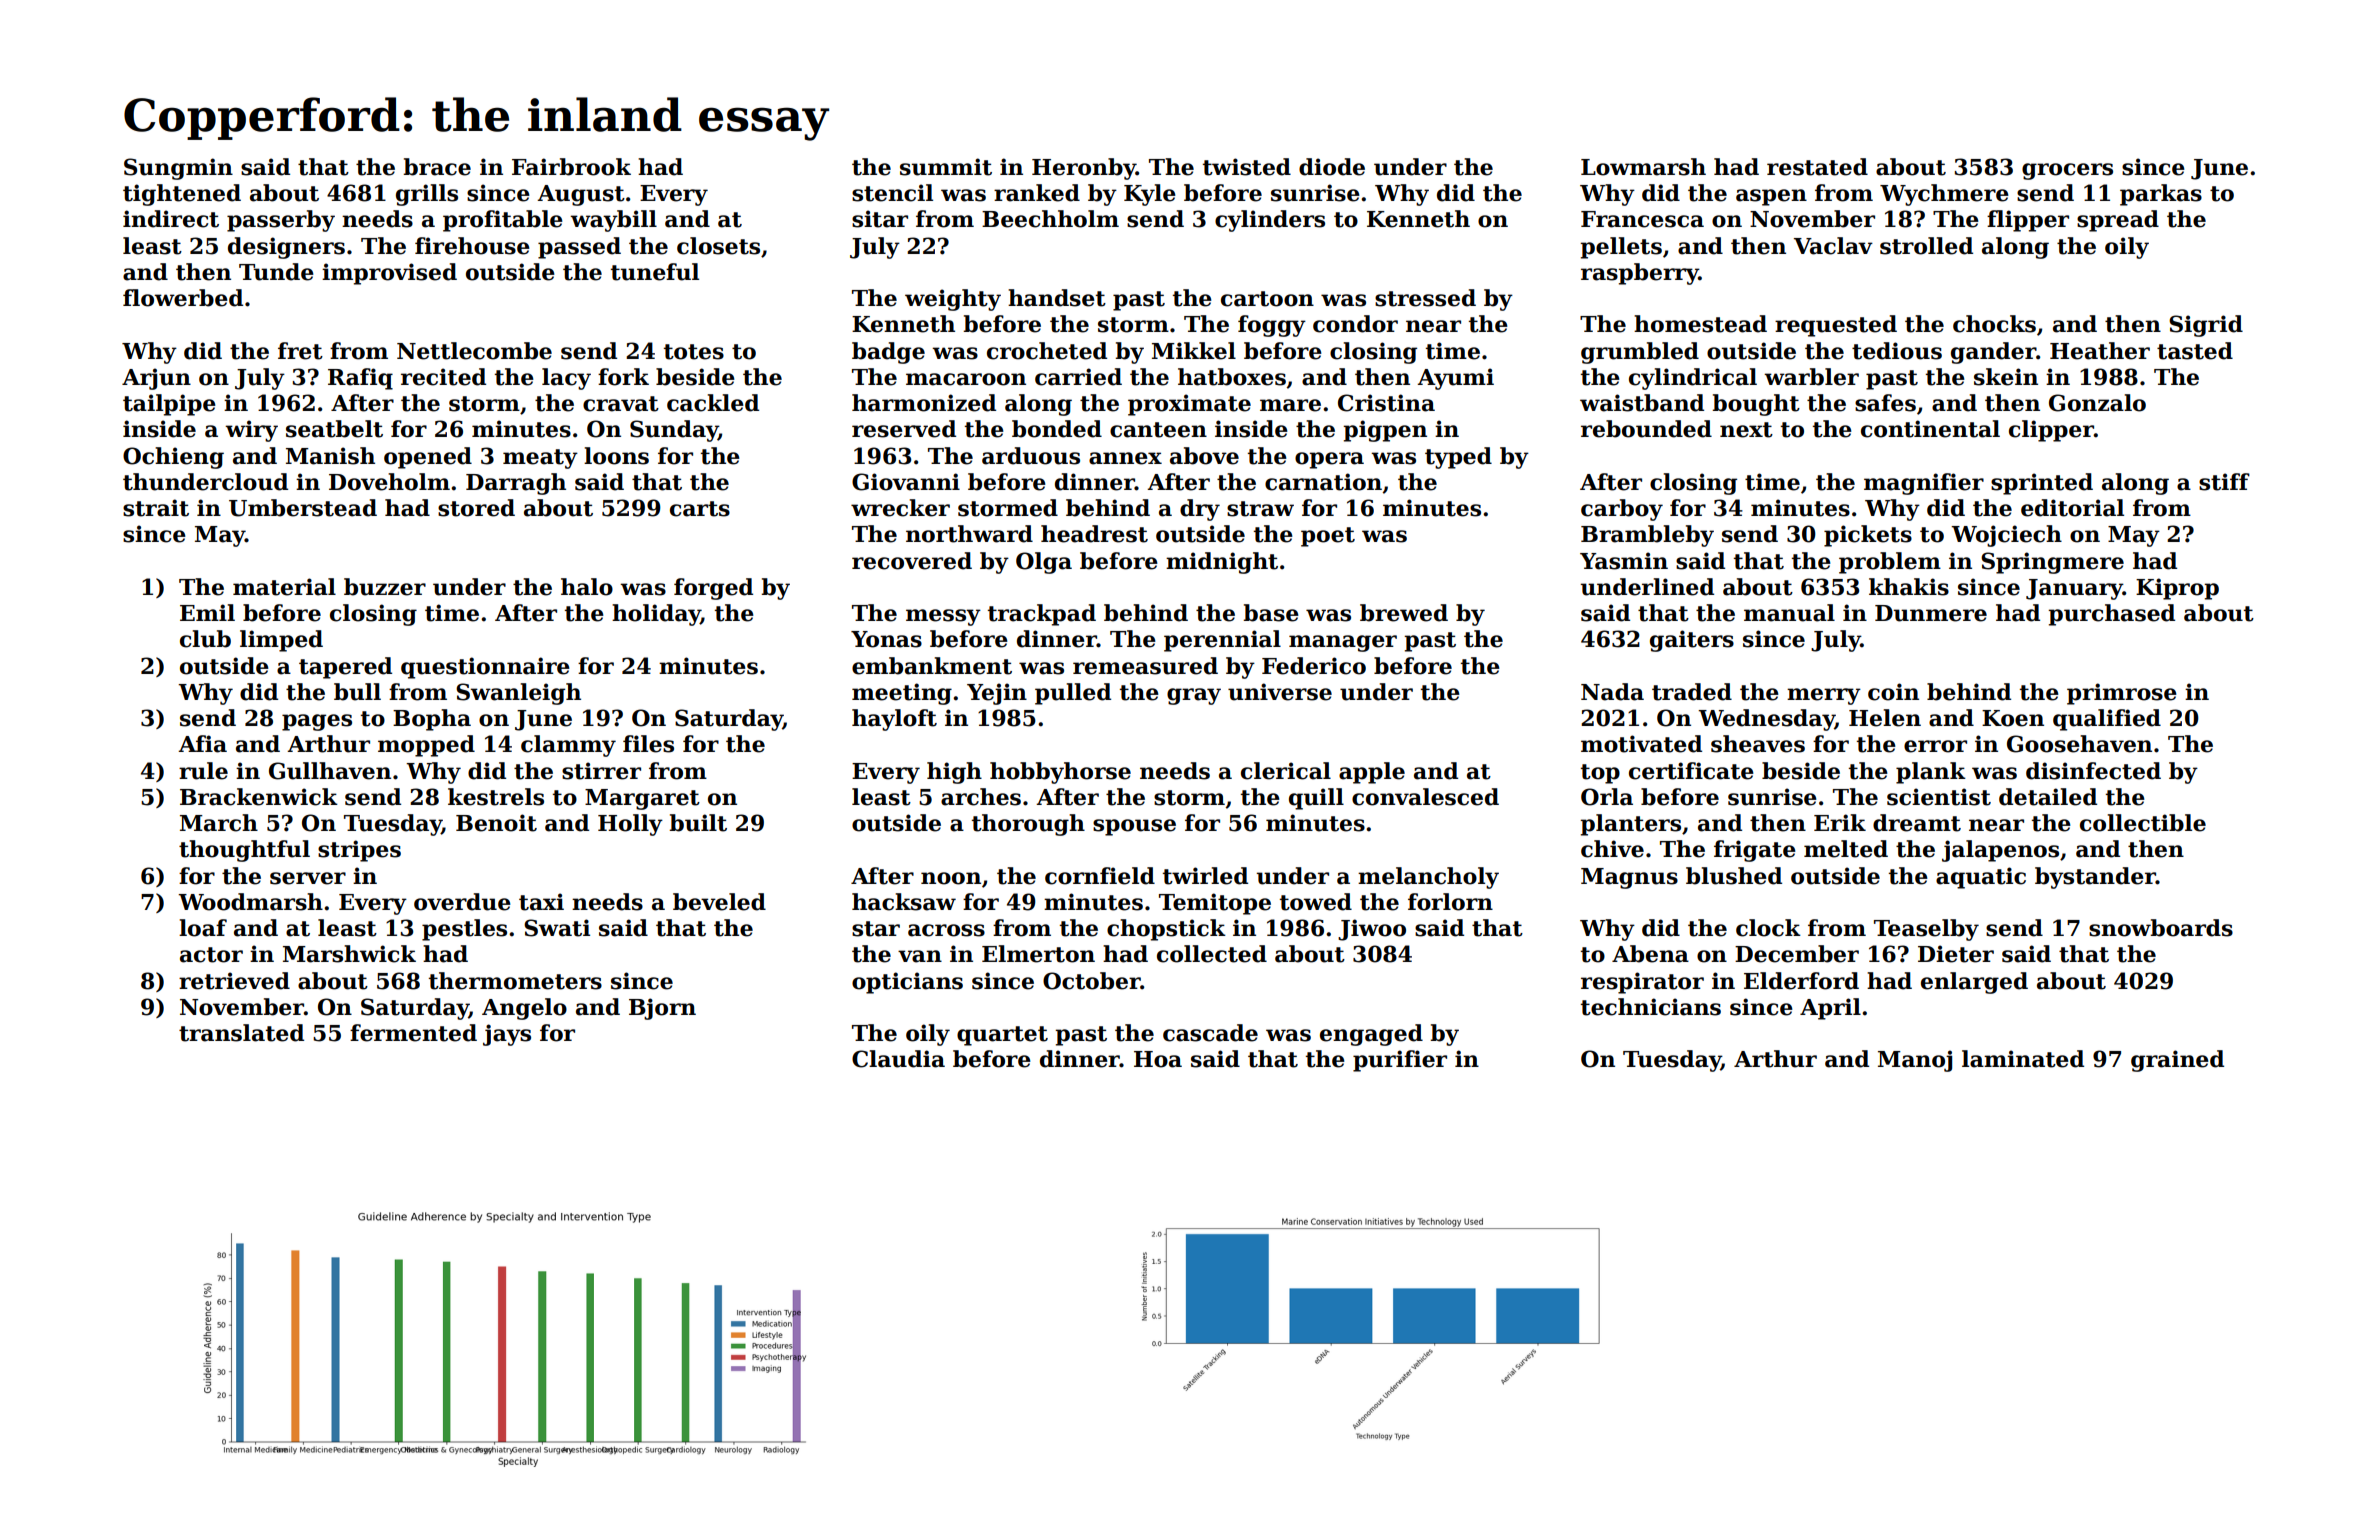 This screenshot has width=2380, height=1540. Describe the element at coordinates (2224, 482) in the screenshot. I see `stiff` at that location.
